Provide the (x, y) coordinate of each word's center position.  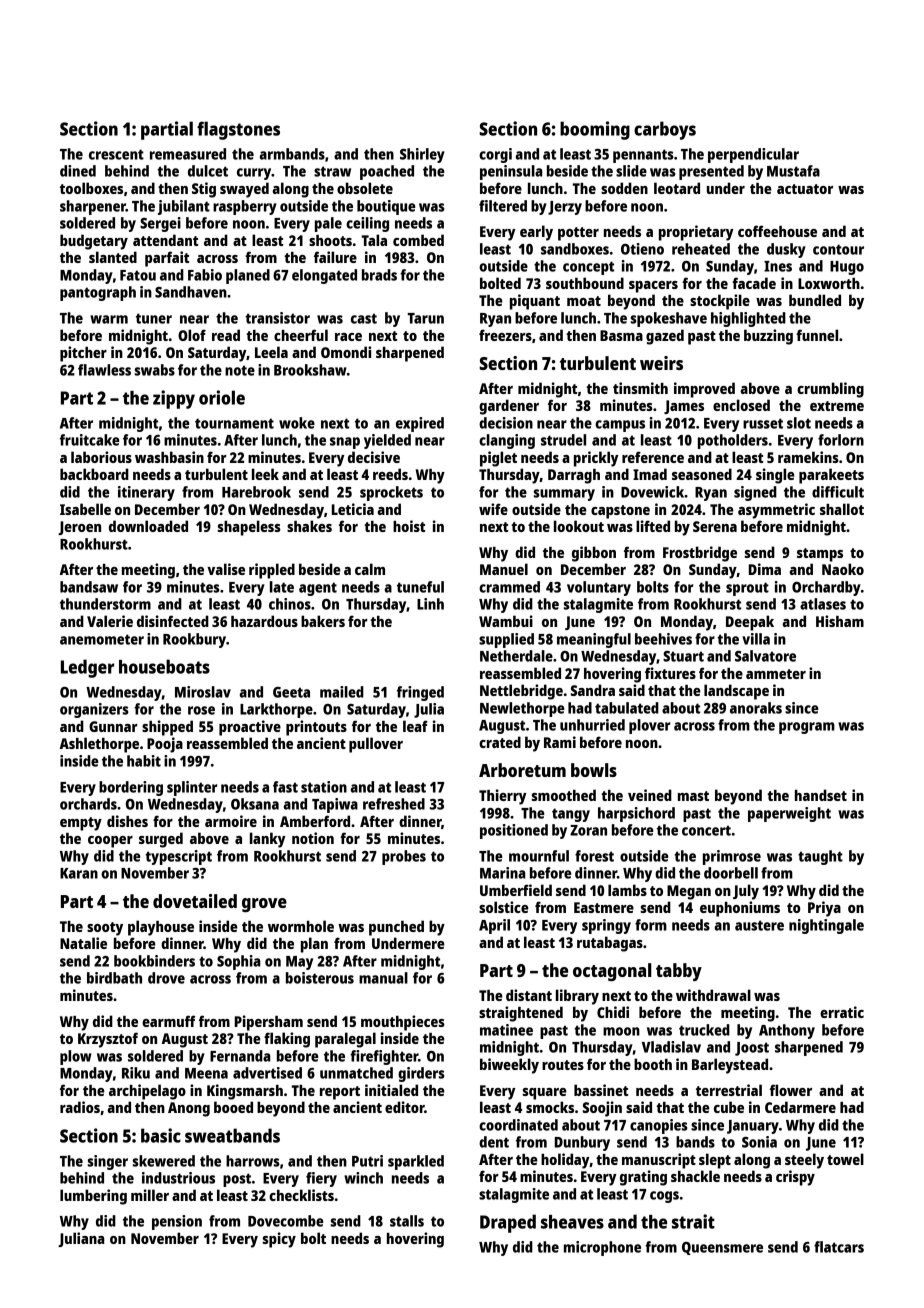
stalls (407, 1221)
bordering (131, 788)
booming (595, 130)
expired (420, 424)
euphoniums (740, 909)
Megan (689, 892)
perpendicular (753, 155)
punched (396, 928)
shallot (842, 509)
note (240, 370)
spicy (279, 1240)
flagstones (238, 130)
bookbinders (154, 961)
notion (313, 838)
